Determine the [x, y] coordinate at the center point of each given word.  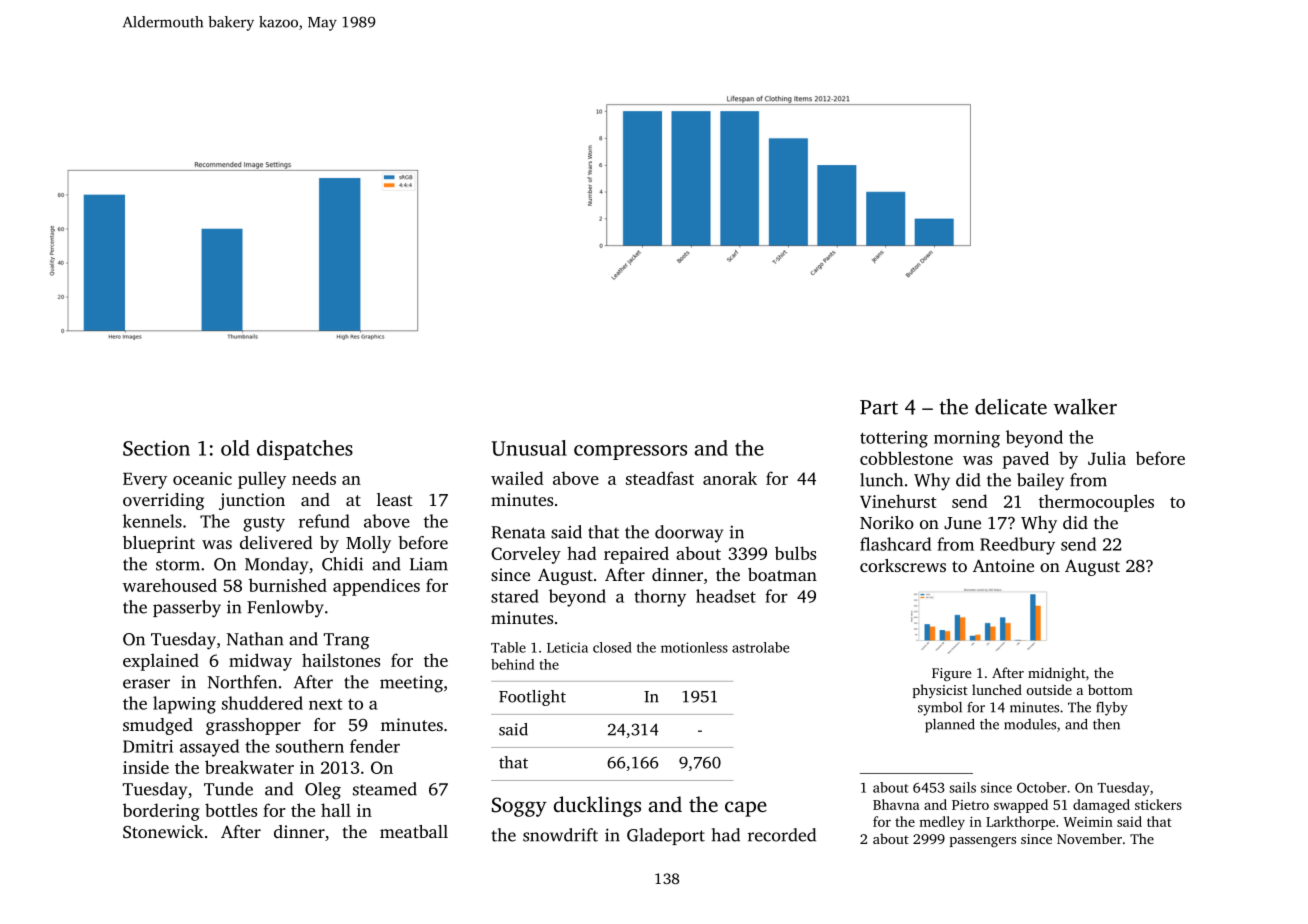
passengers [983, 842]
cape [746, 809]
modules [1030, 724]
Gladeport [666, 836]
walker [1085, 407]
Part [879, 407]
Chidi [342, 564]
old [235, 448]
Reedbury [1017, 546]
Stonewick [163, 832]
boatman [782, 574]
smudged [158, 726]
